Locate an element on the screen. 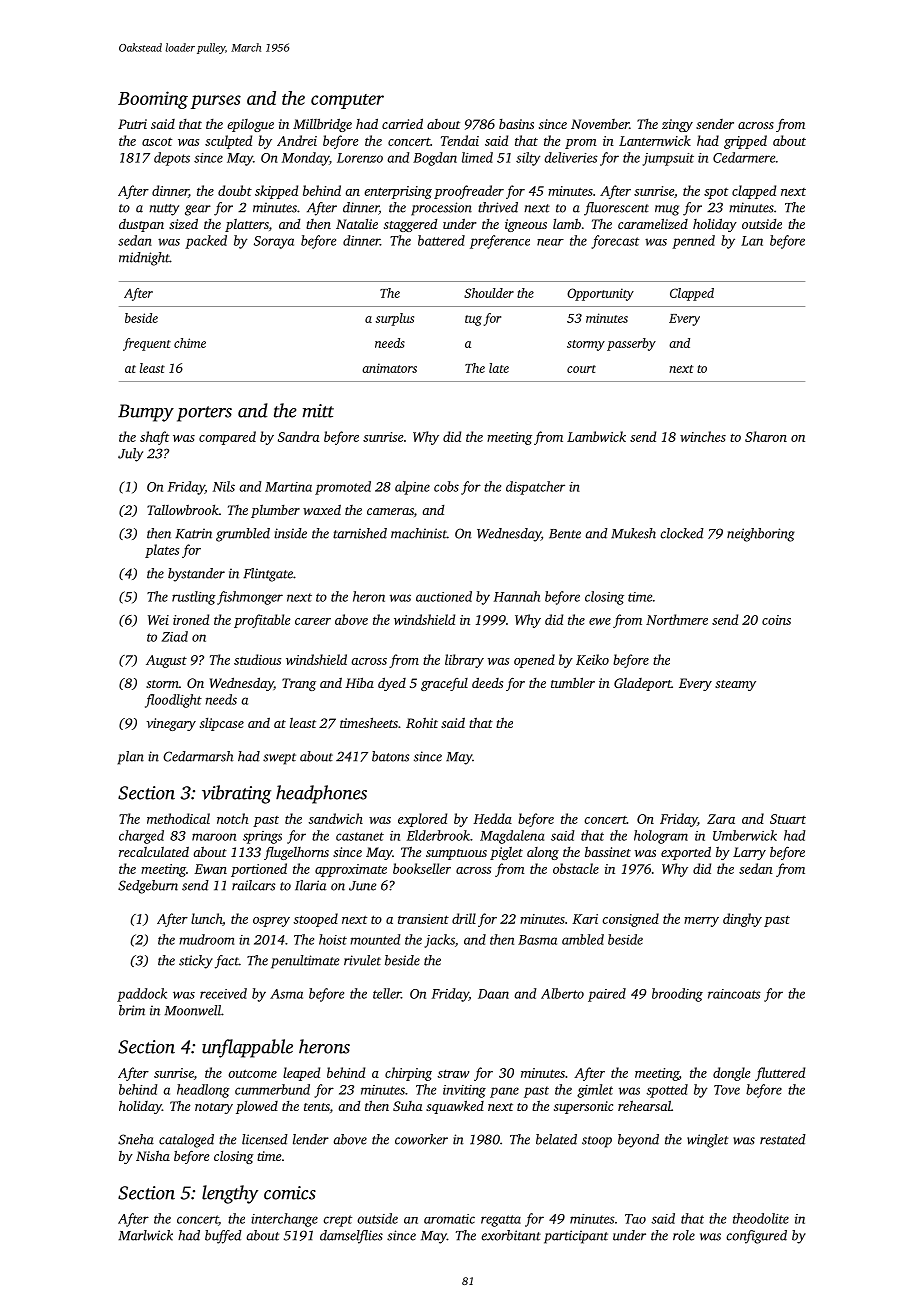  buffed is located at coordinates (223, 1237).
